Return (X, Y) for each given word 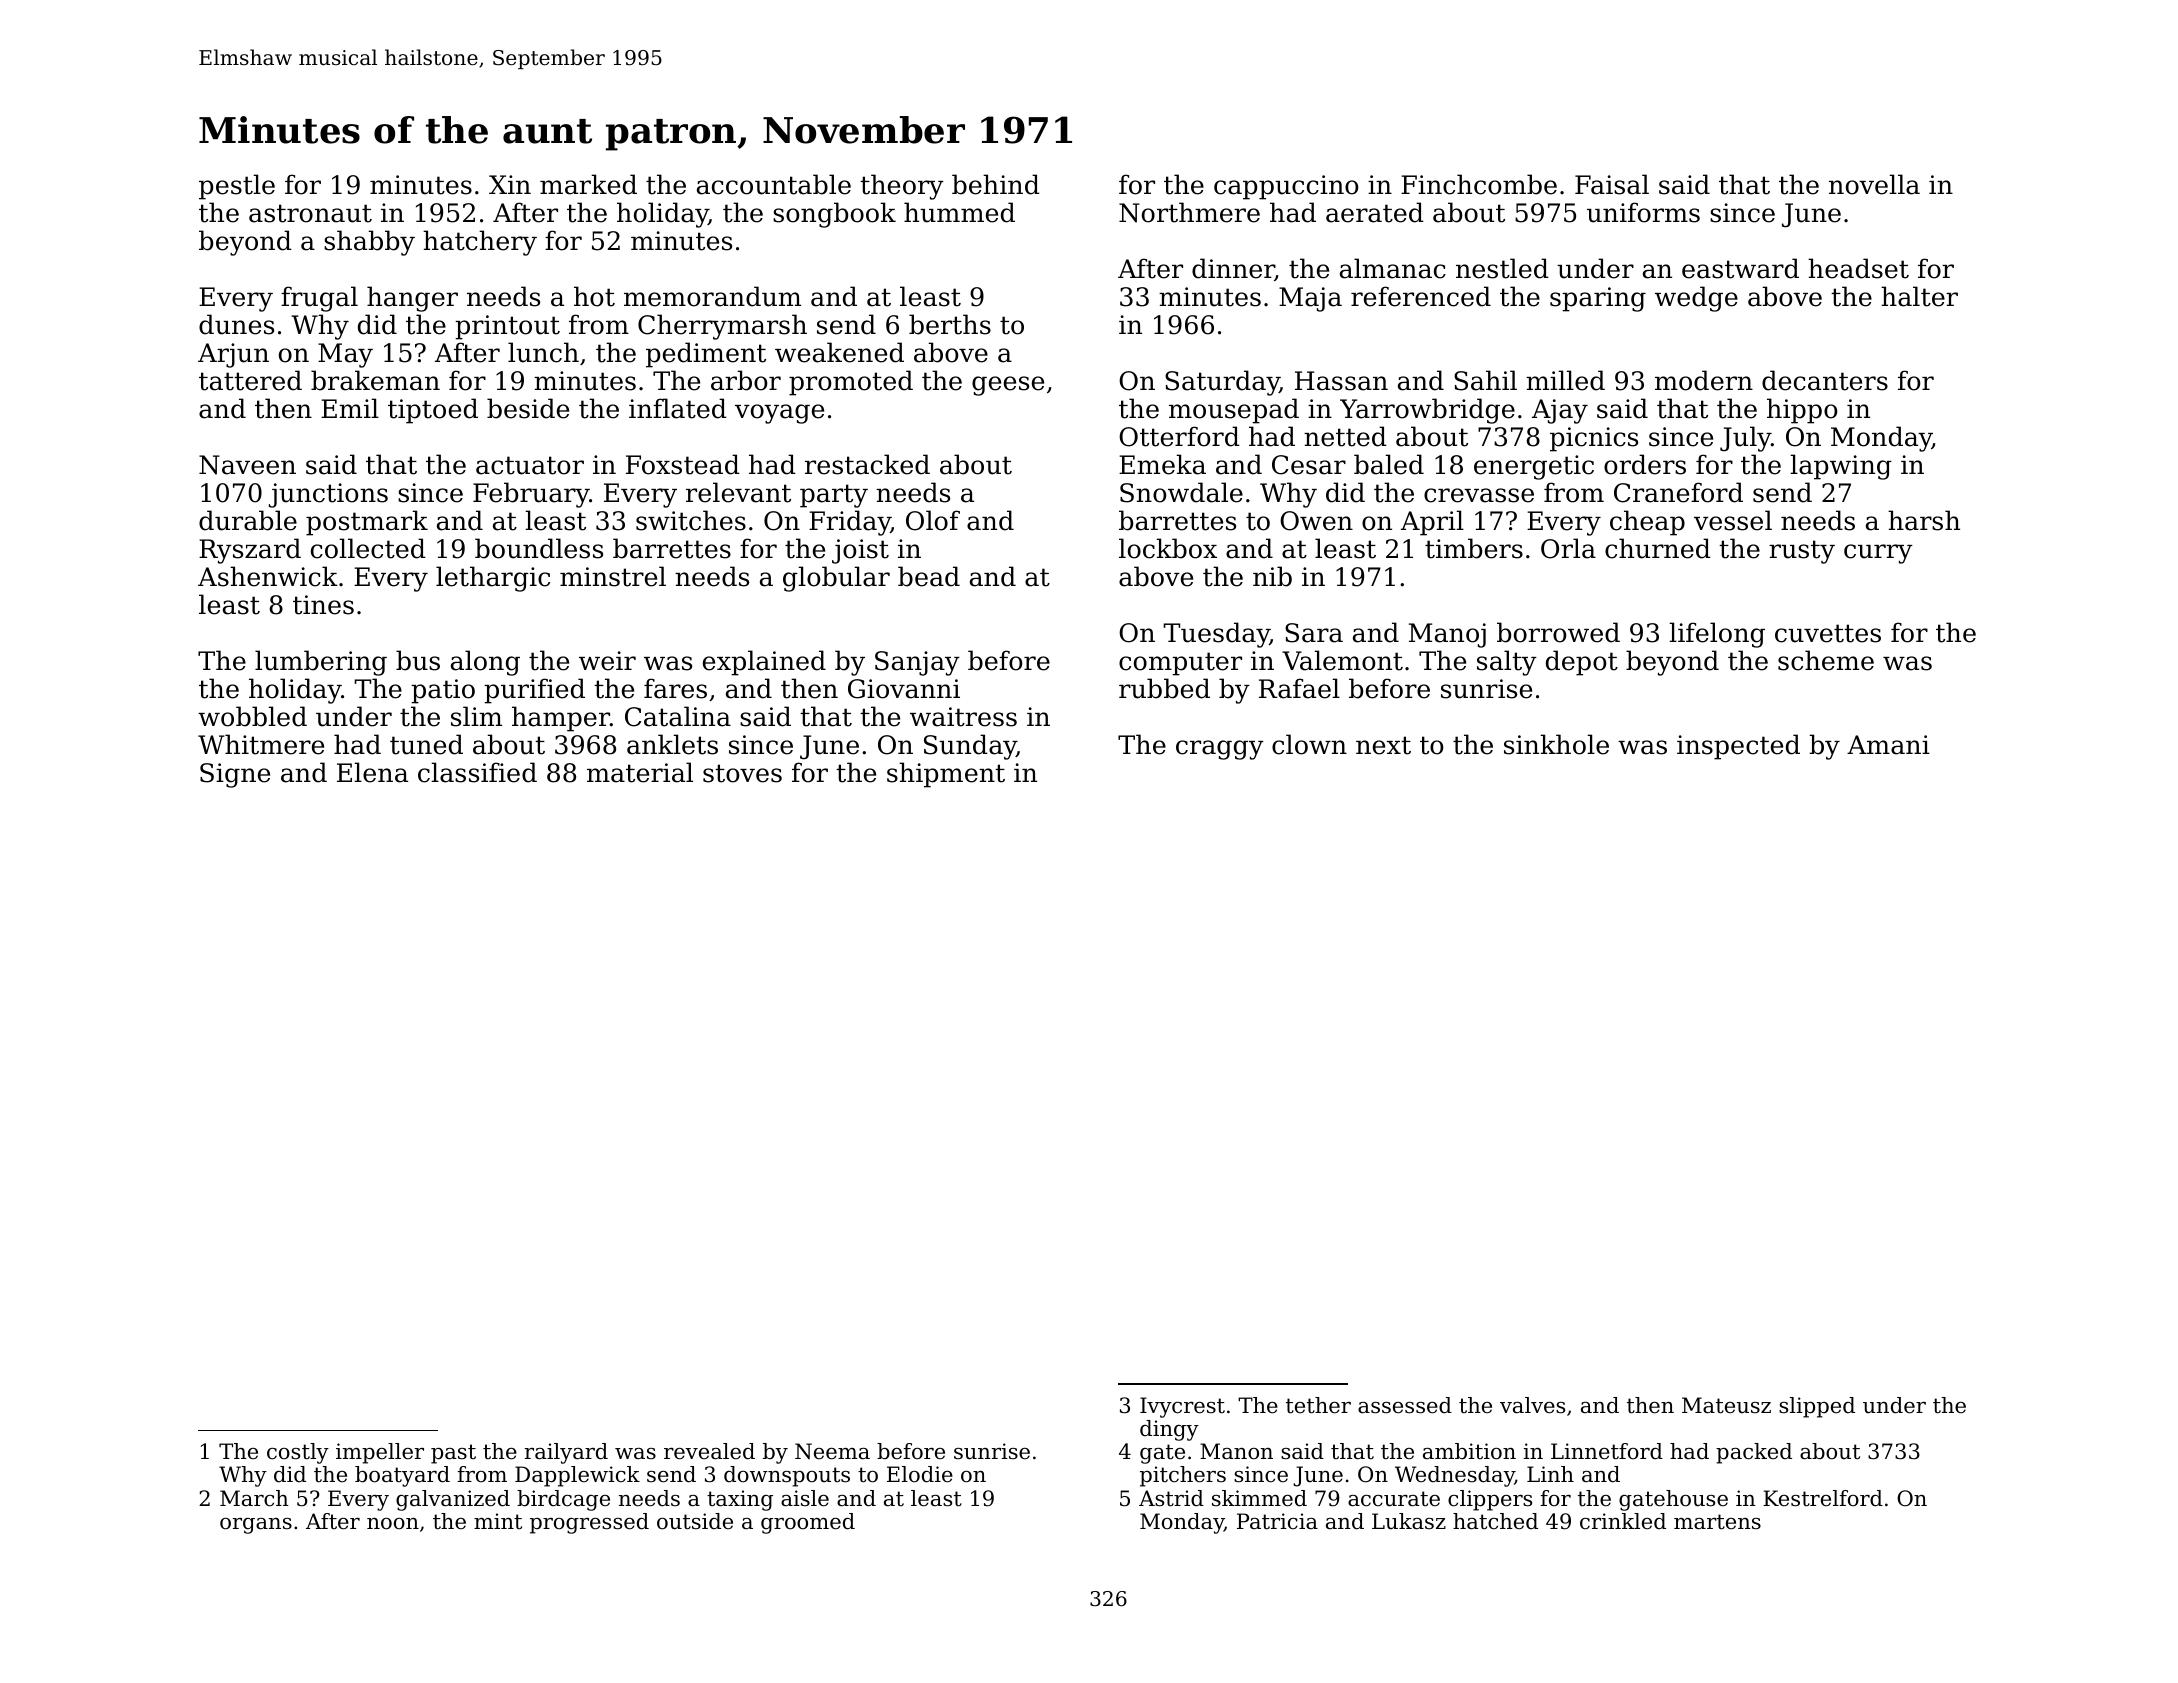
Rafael (1299, 688)
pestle (237, 187)
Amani (1888, 745)
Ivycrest (1182, 1407)
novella (1874, 184)
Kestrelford (1823, 1498)
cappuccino (1286, 187)
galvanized (453, 1500)
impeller (380, 1453)
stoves (742, 773)
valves (1532, 1405)
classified (477, 772)
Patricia (1277, 1521)
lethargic (493, 579)
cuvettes (1828, 633)
